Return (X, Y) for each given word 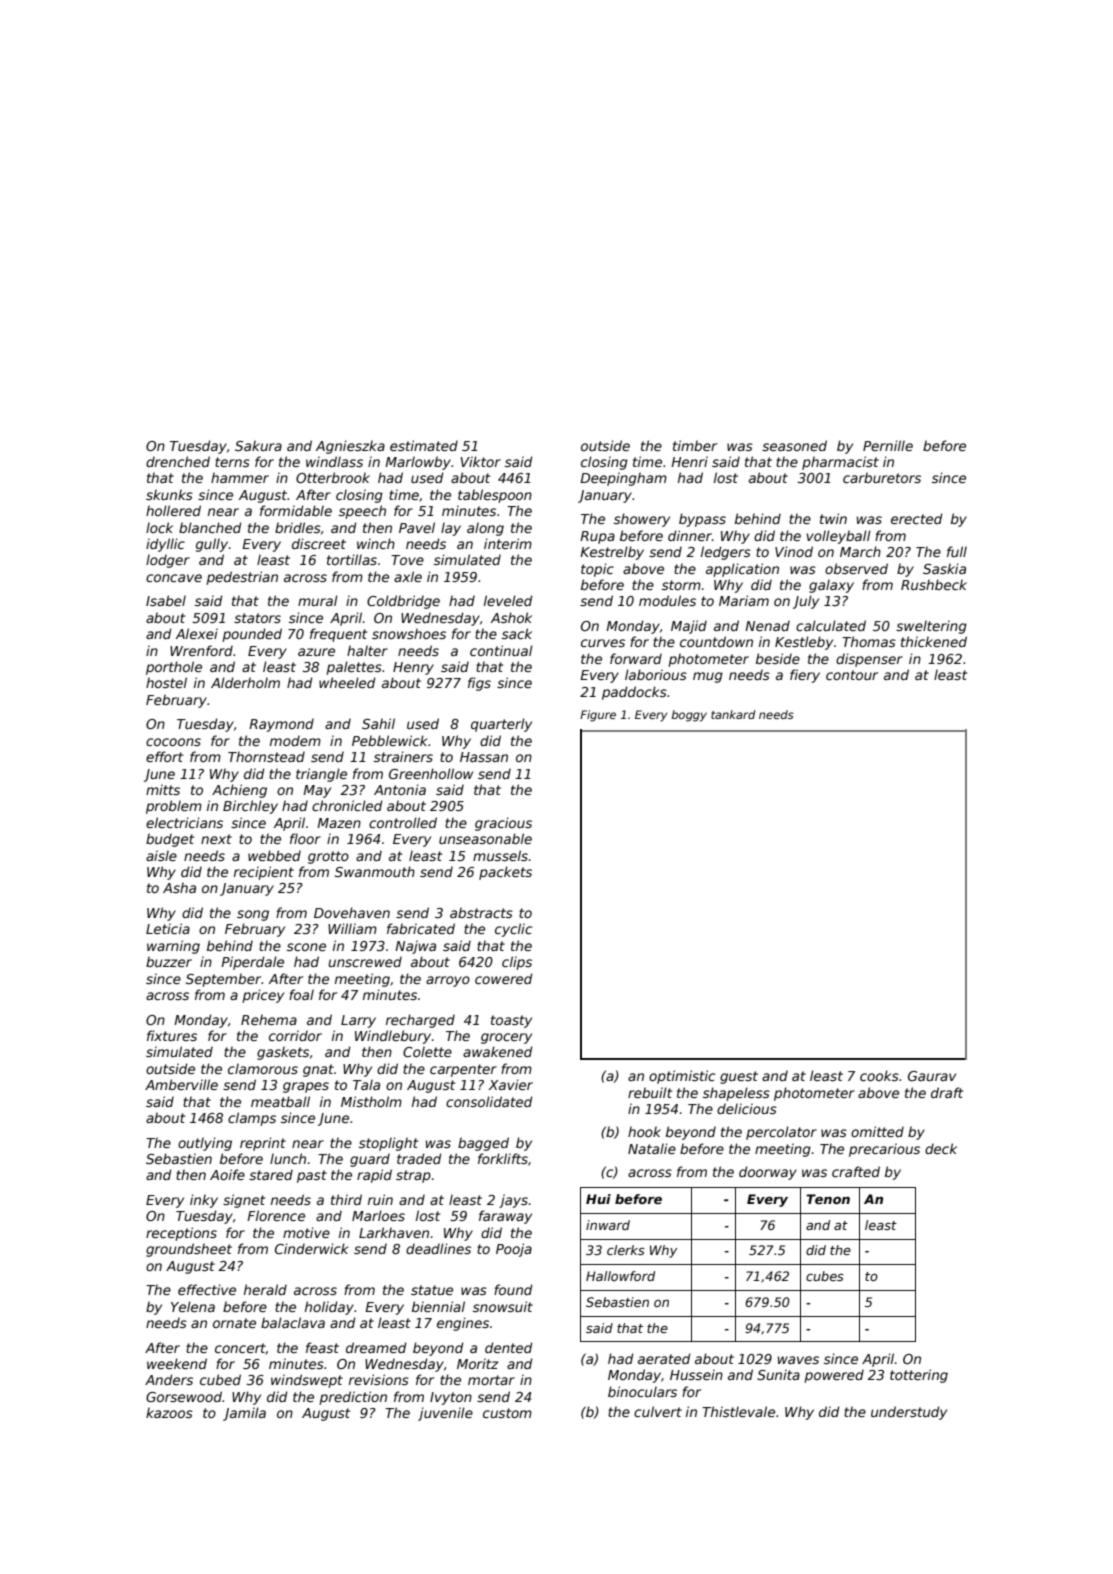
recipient (264, 873)
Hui (598, 1199)
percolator (781, 1133)
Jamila (244, 1414)
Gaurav (932, 1076)
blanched (210, 527)
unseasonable (485, 838)
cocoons (173, 742)
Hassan (484, 757)
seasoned (794, 445)
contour (852, 675)
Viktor (480, 461)
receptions (181, 1234)
